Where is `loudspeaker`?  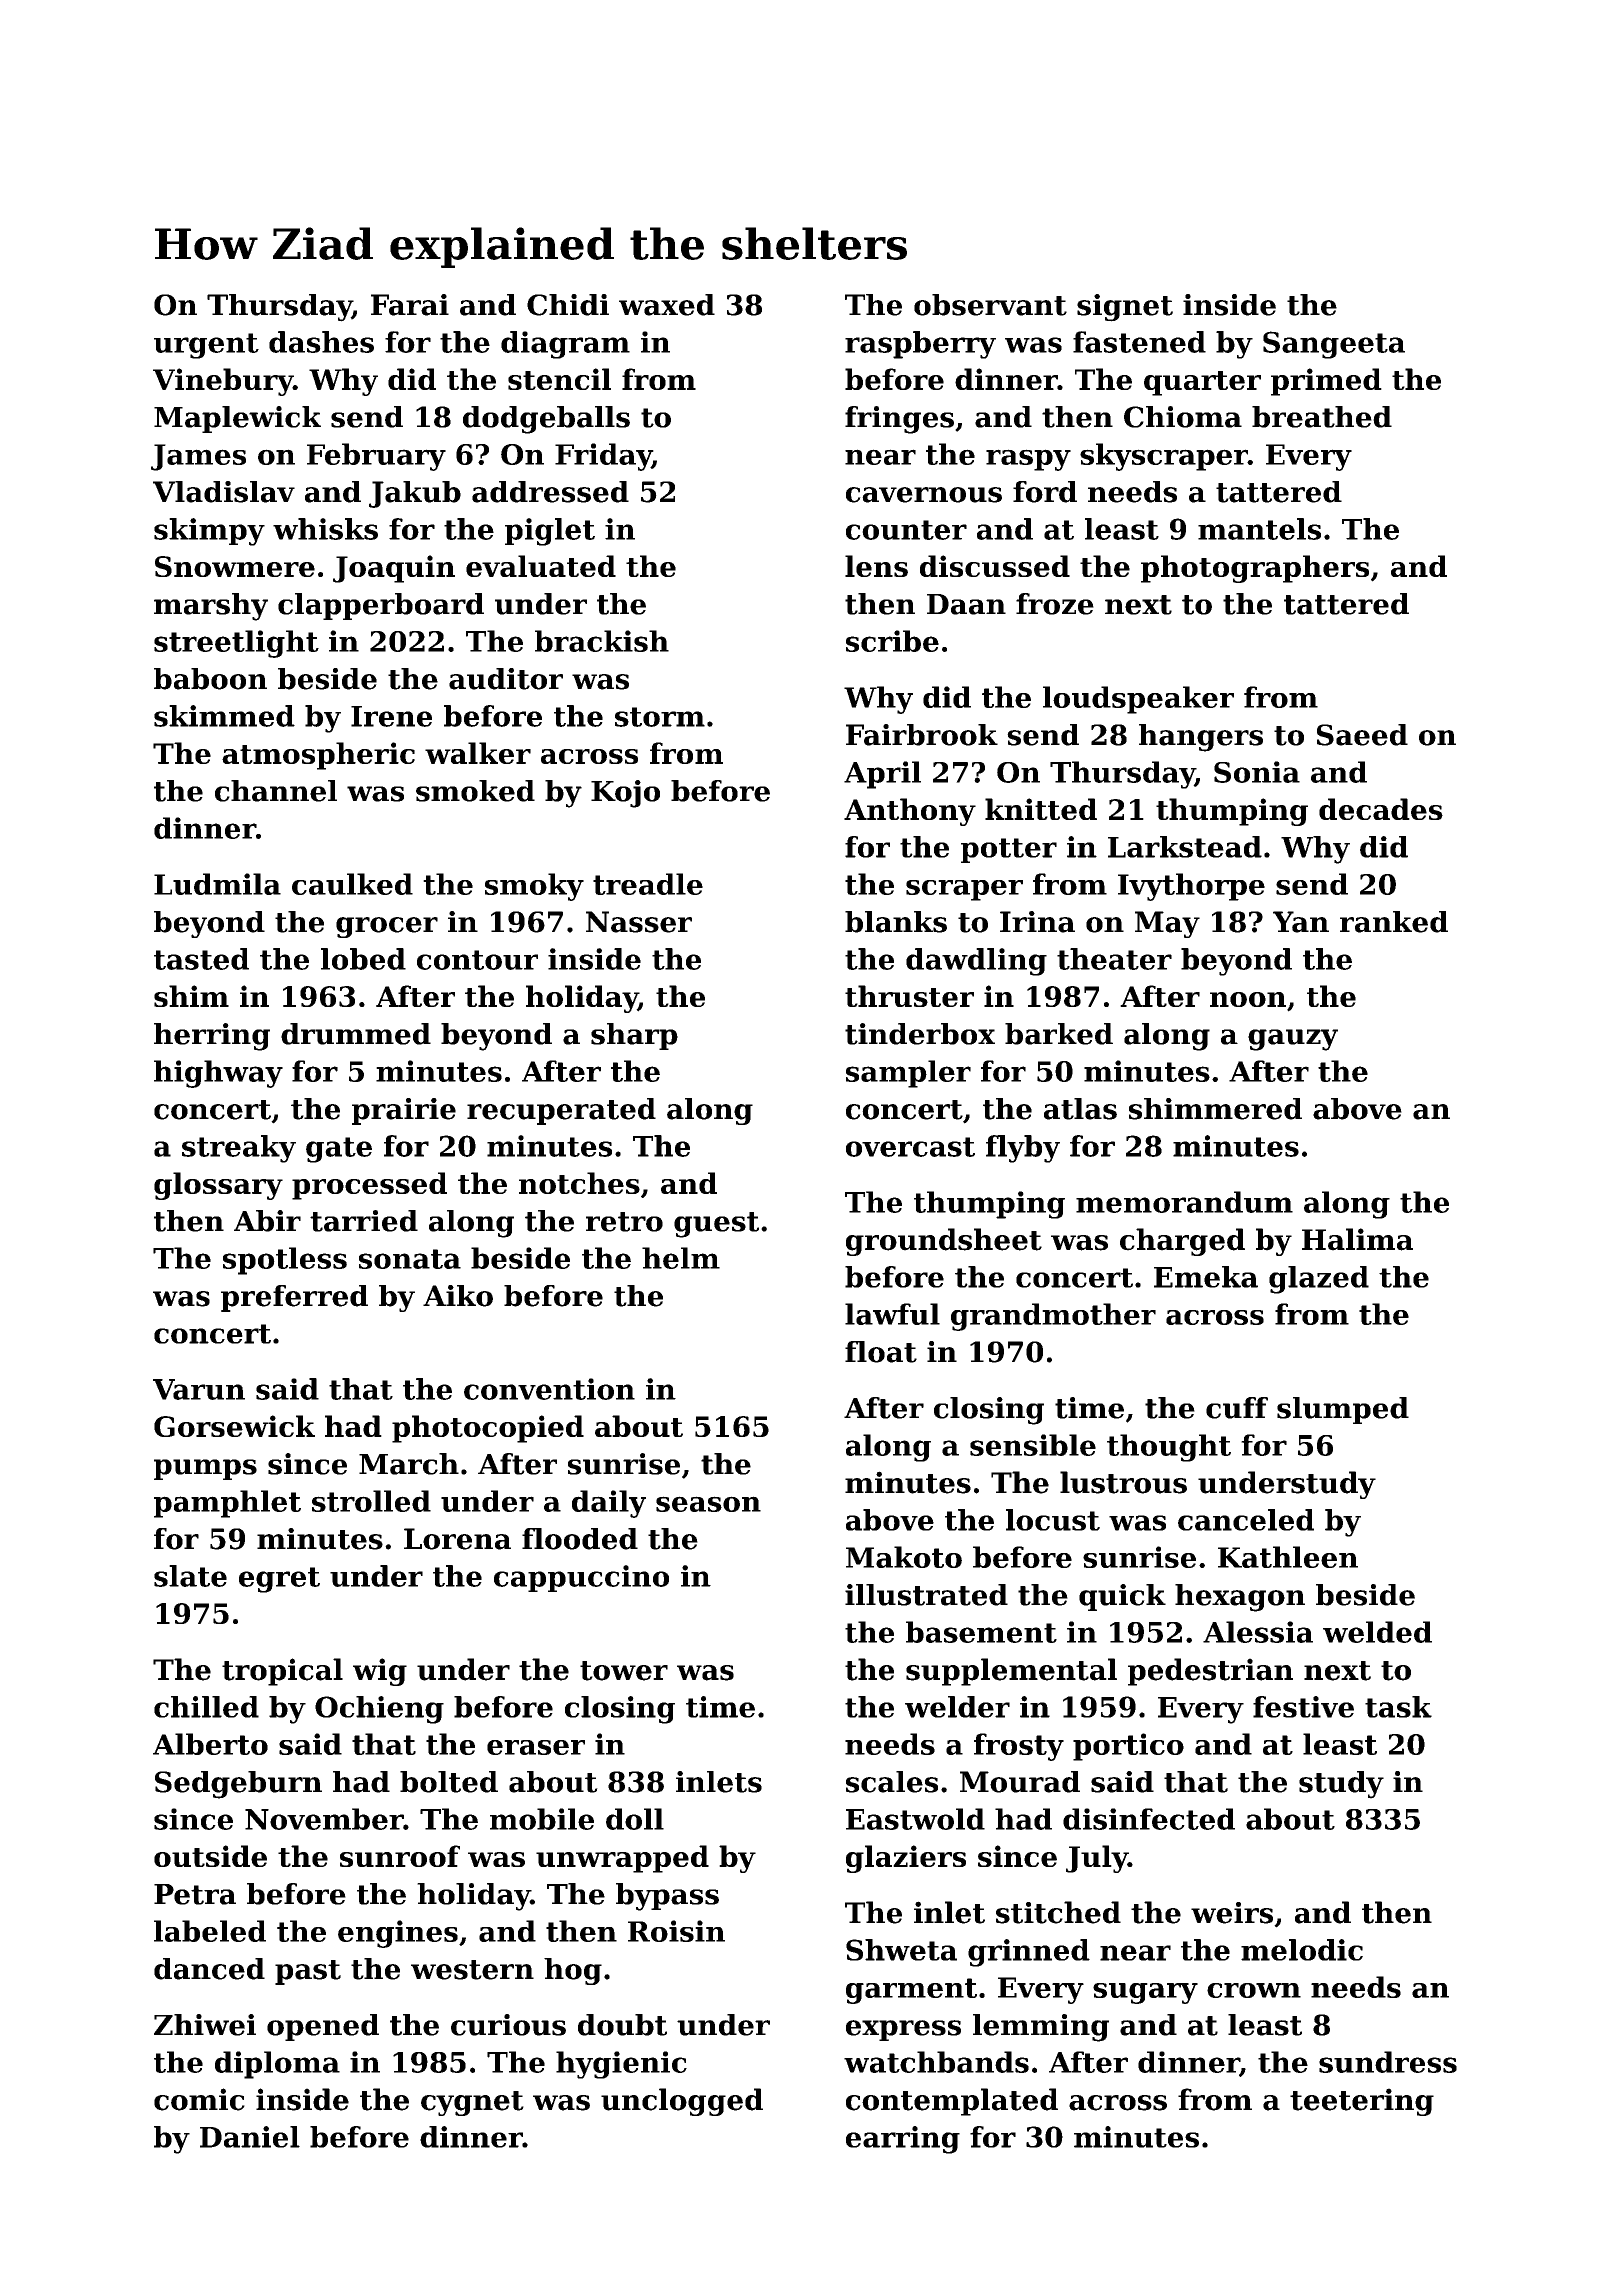 loudspeaker is located at coordinates (1138, 700).
